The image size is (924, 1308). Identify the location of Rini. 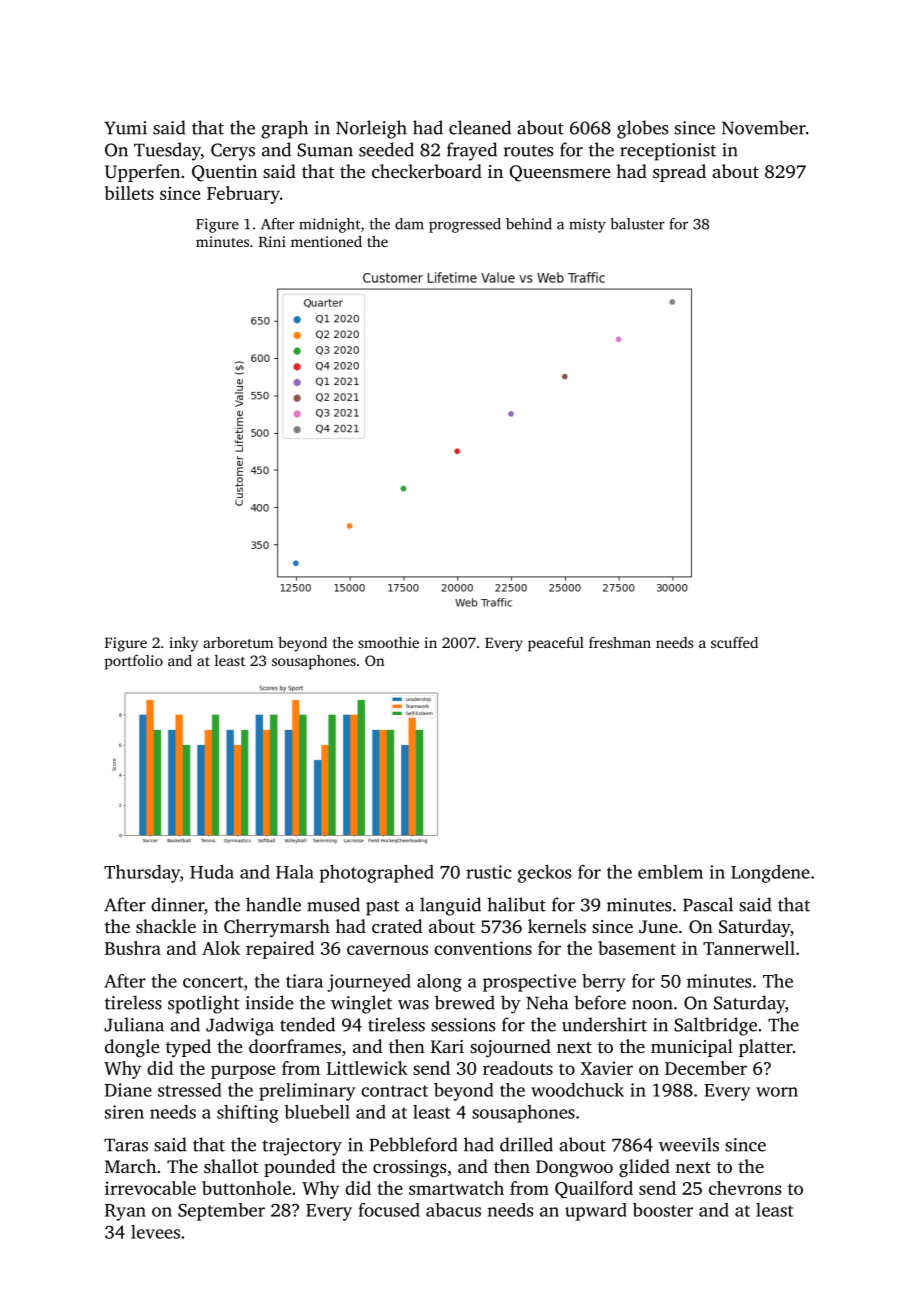
(272, 241).
